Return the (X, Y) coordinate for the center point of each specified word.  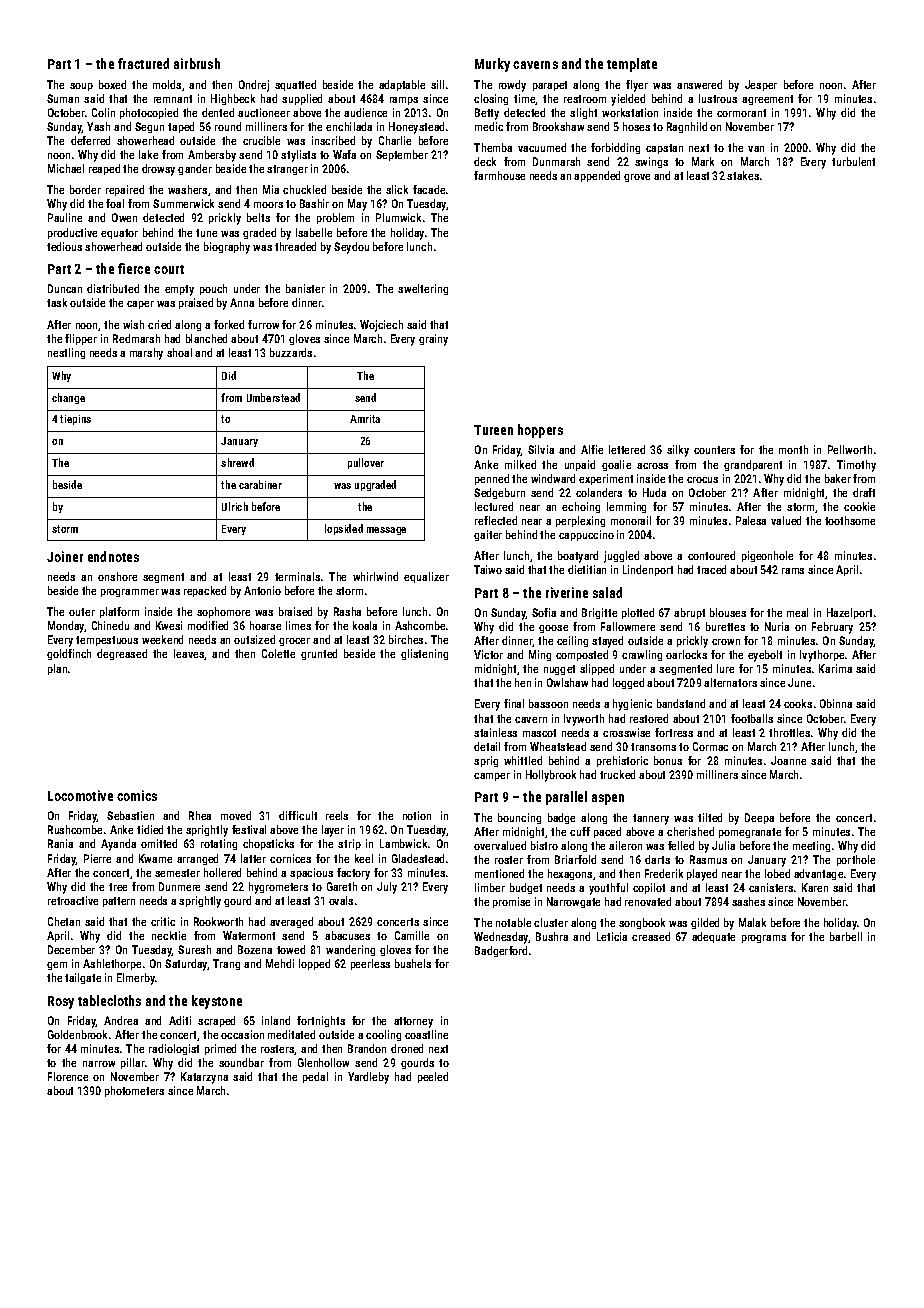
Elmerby (136, 979)
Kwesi (169, 625)
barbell (846, 936)
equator (119, 234)
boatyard (578, 557)
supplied (302, 99)
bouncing (519, 818)
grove (637, 178)
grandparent (753, 465)
